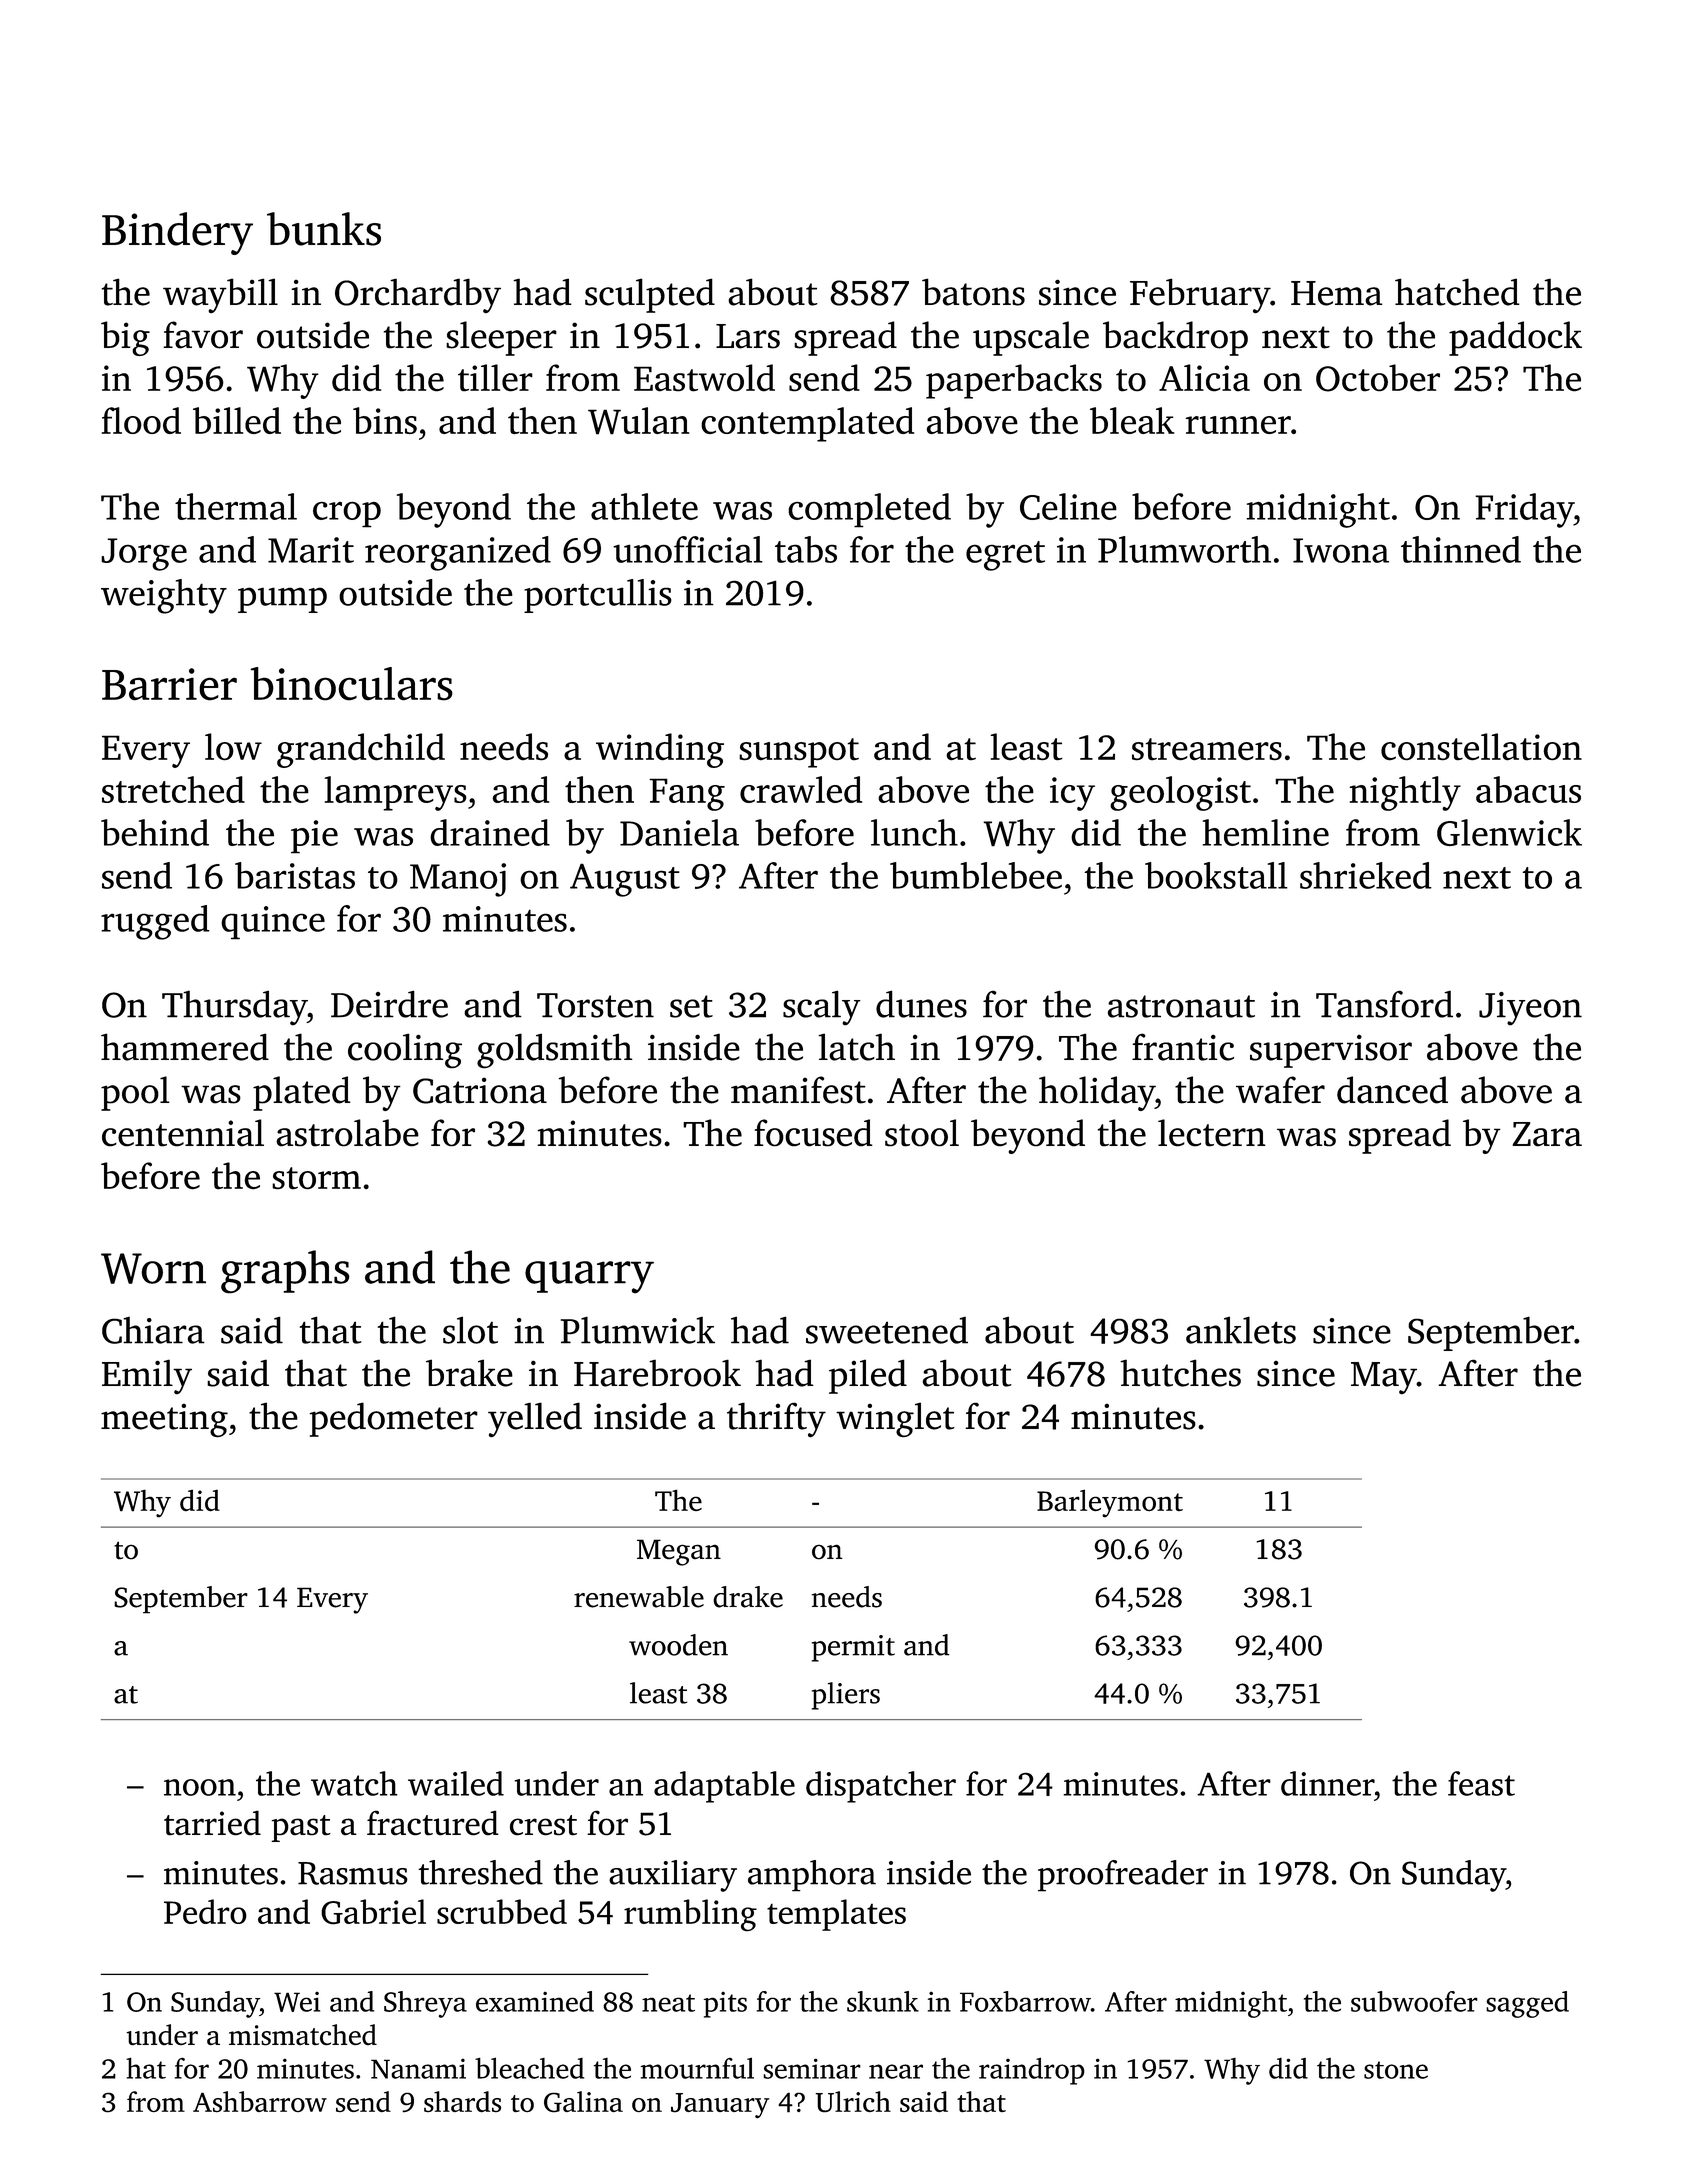 Image resolution: width=1683 pixels, height=2178 pixels. What do you see at coordinates (169, 684) in the screenshot?
I see `Barrier` at bounding box center [169, 684].
